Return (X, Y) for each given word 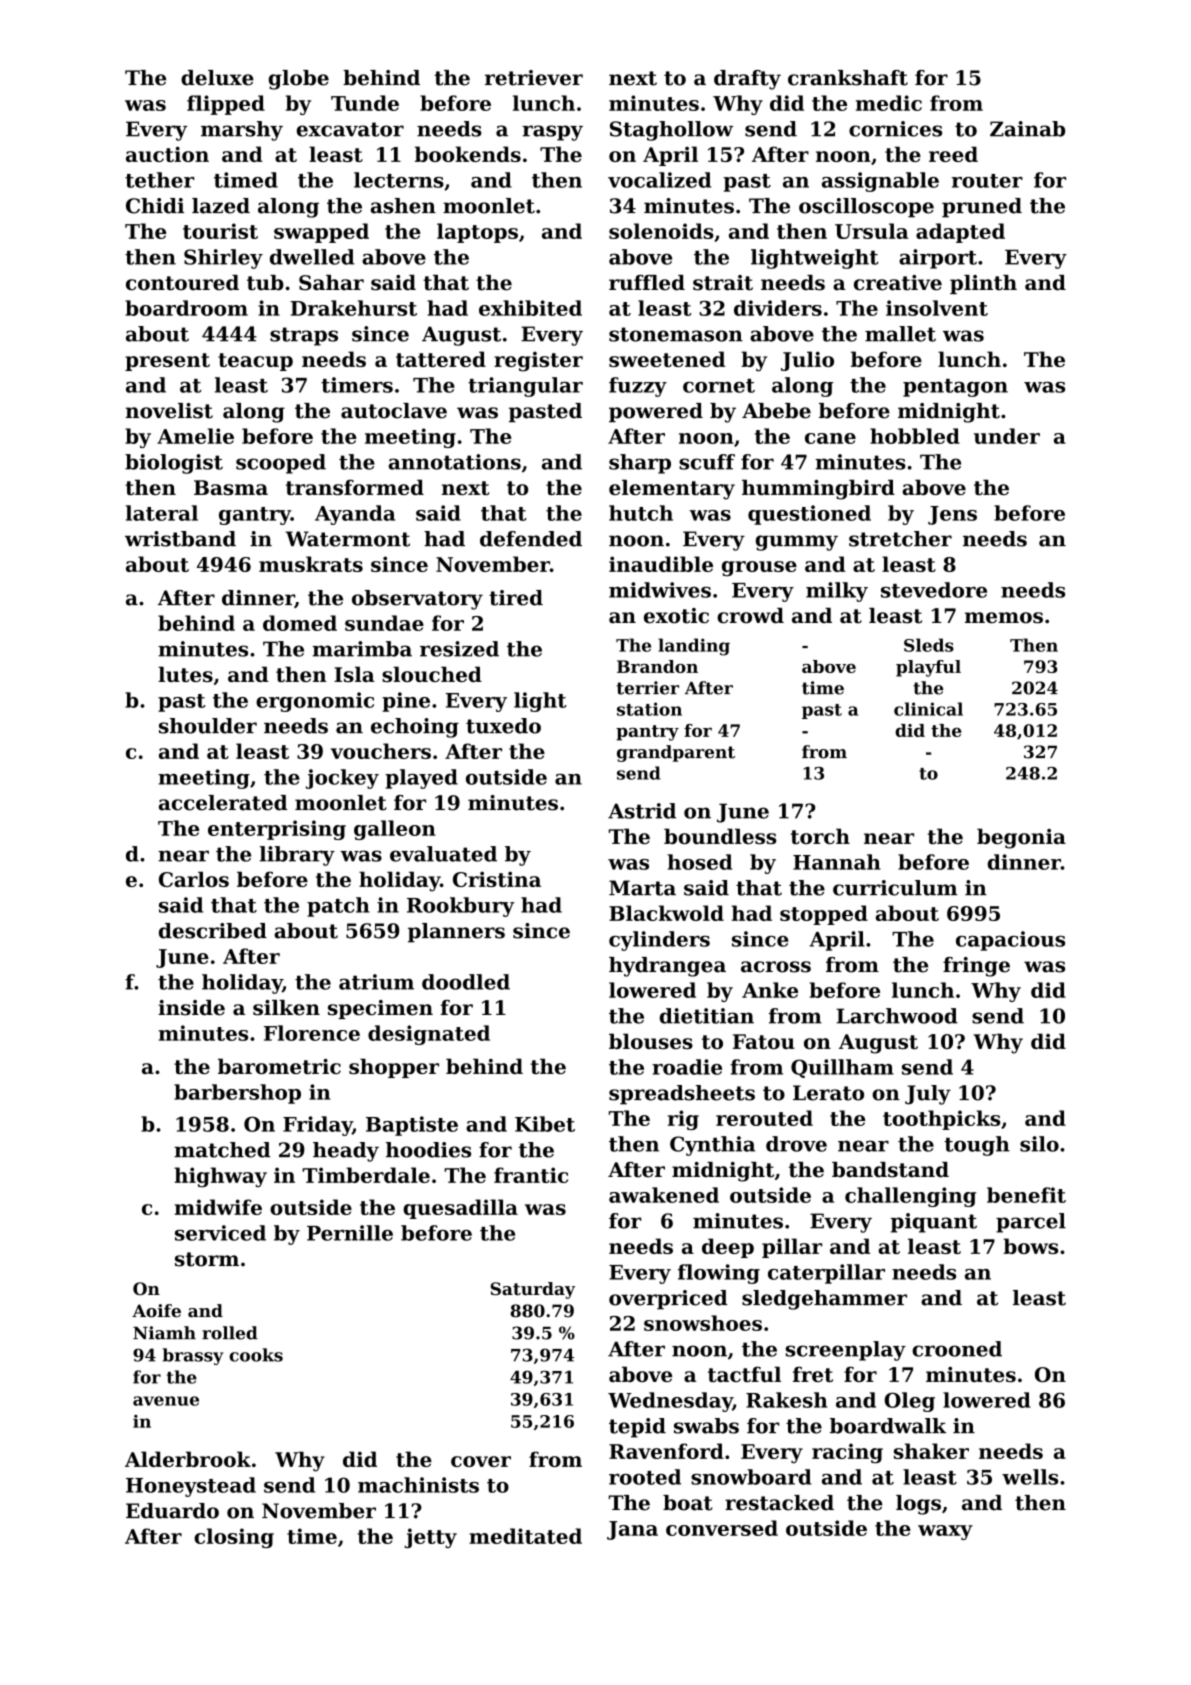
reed (953, 154)
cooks (256, 1355)
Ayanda (355, 515)
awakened (664, 1195)
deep (728, 1248)
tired (516, 598)
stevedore (934, 590)
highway (220, 1177)
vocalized (659, 180)
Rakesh (786, 1400)
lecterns (399, 180)
